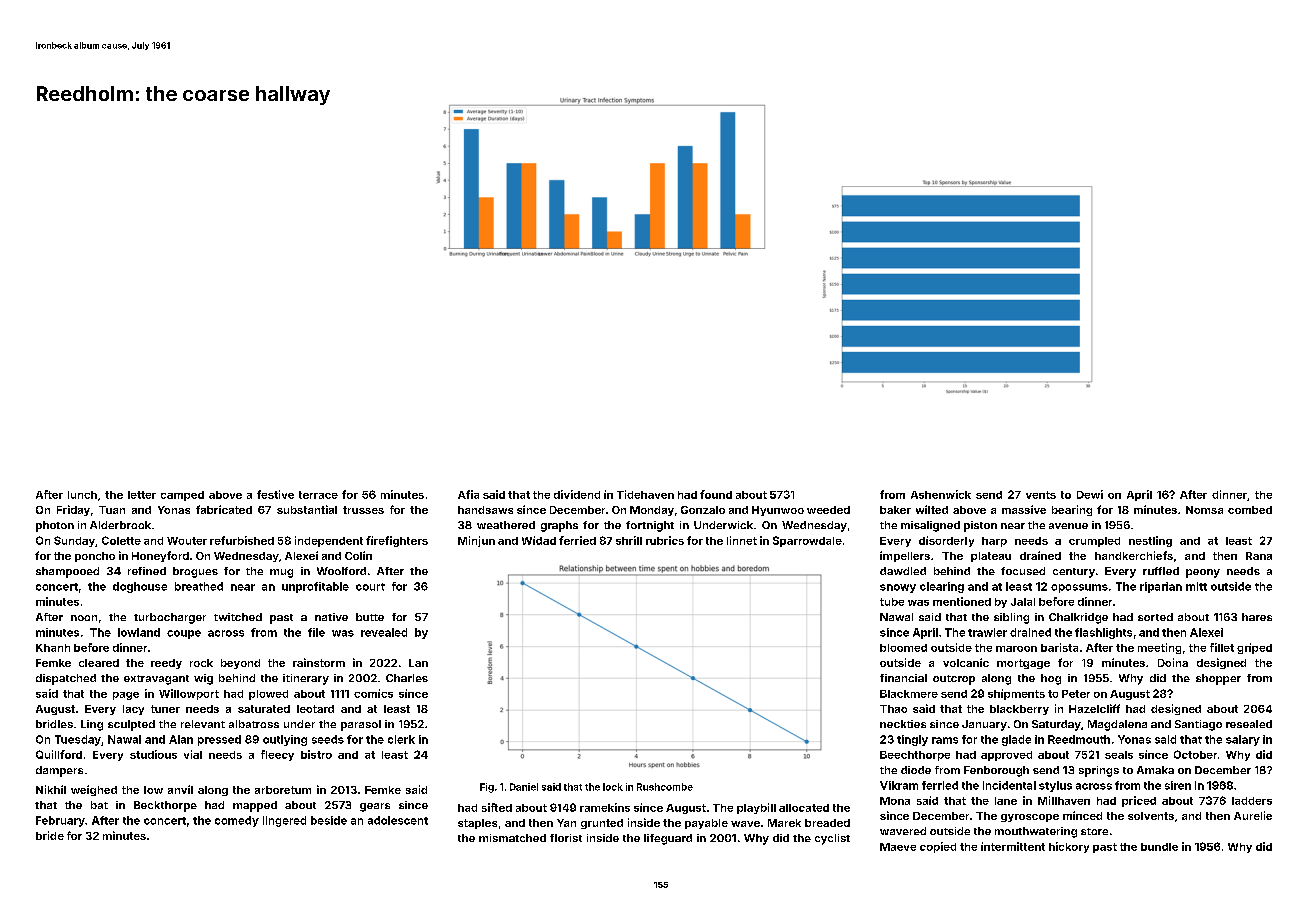  Describe the element at coordinates (55, 526) in the image. I see `photon` at that location.
